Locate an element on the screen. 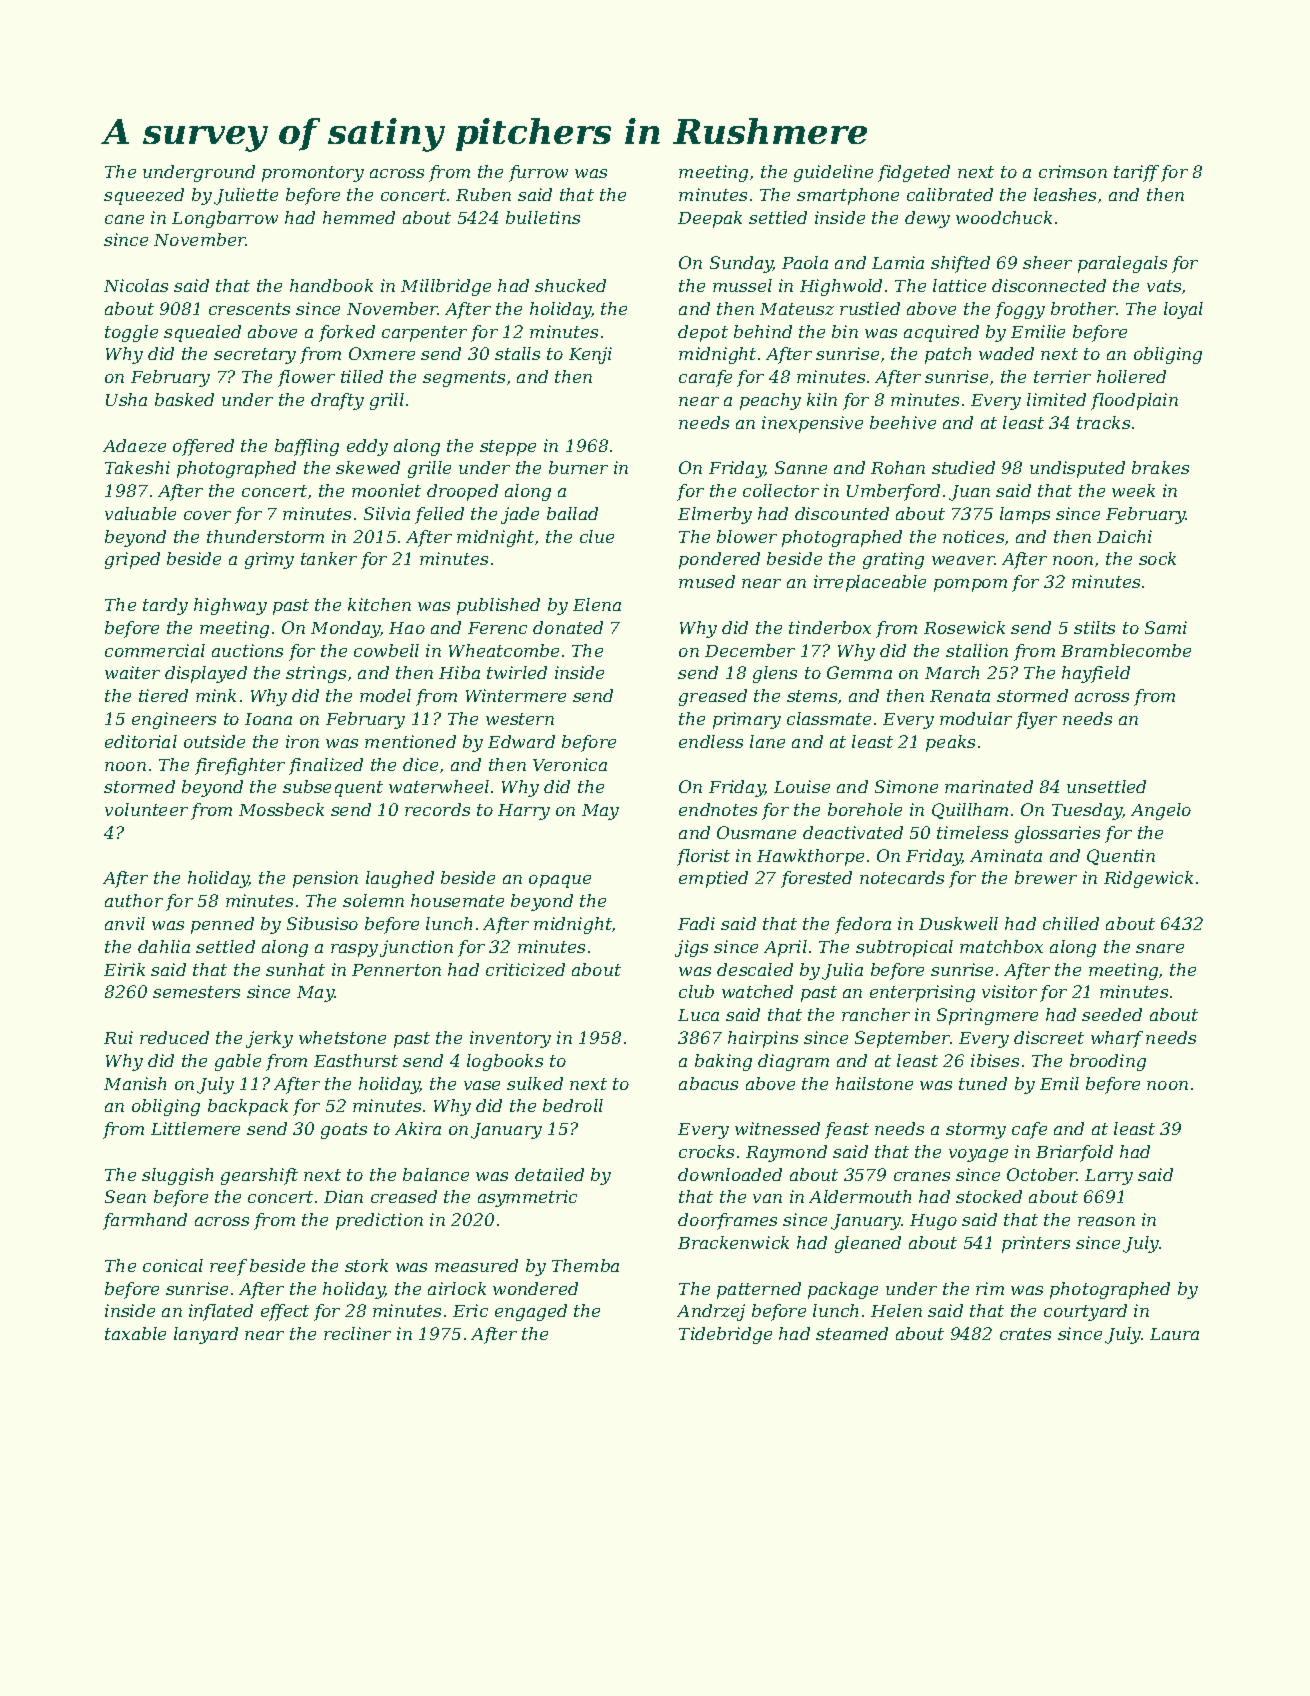 The height and width of the screenshot is (1696, 1310). clue is located at coordinates (597, 536).
